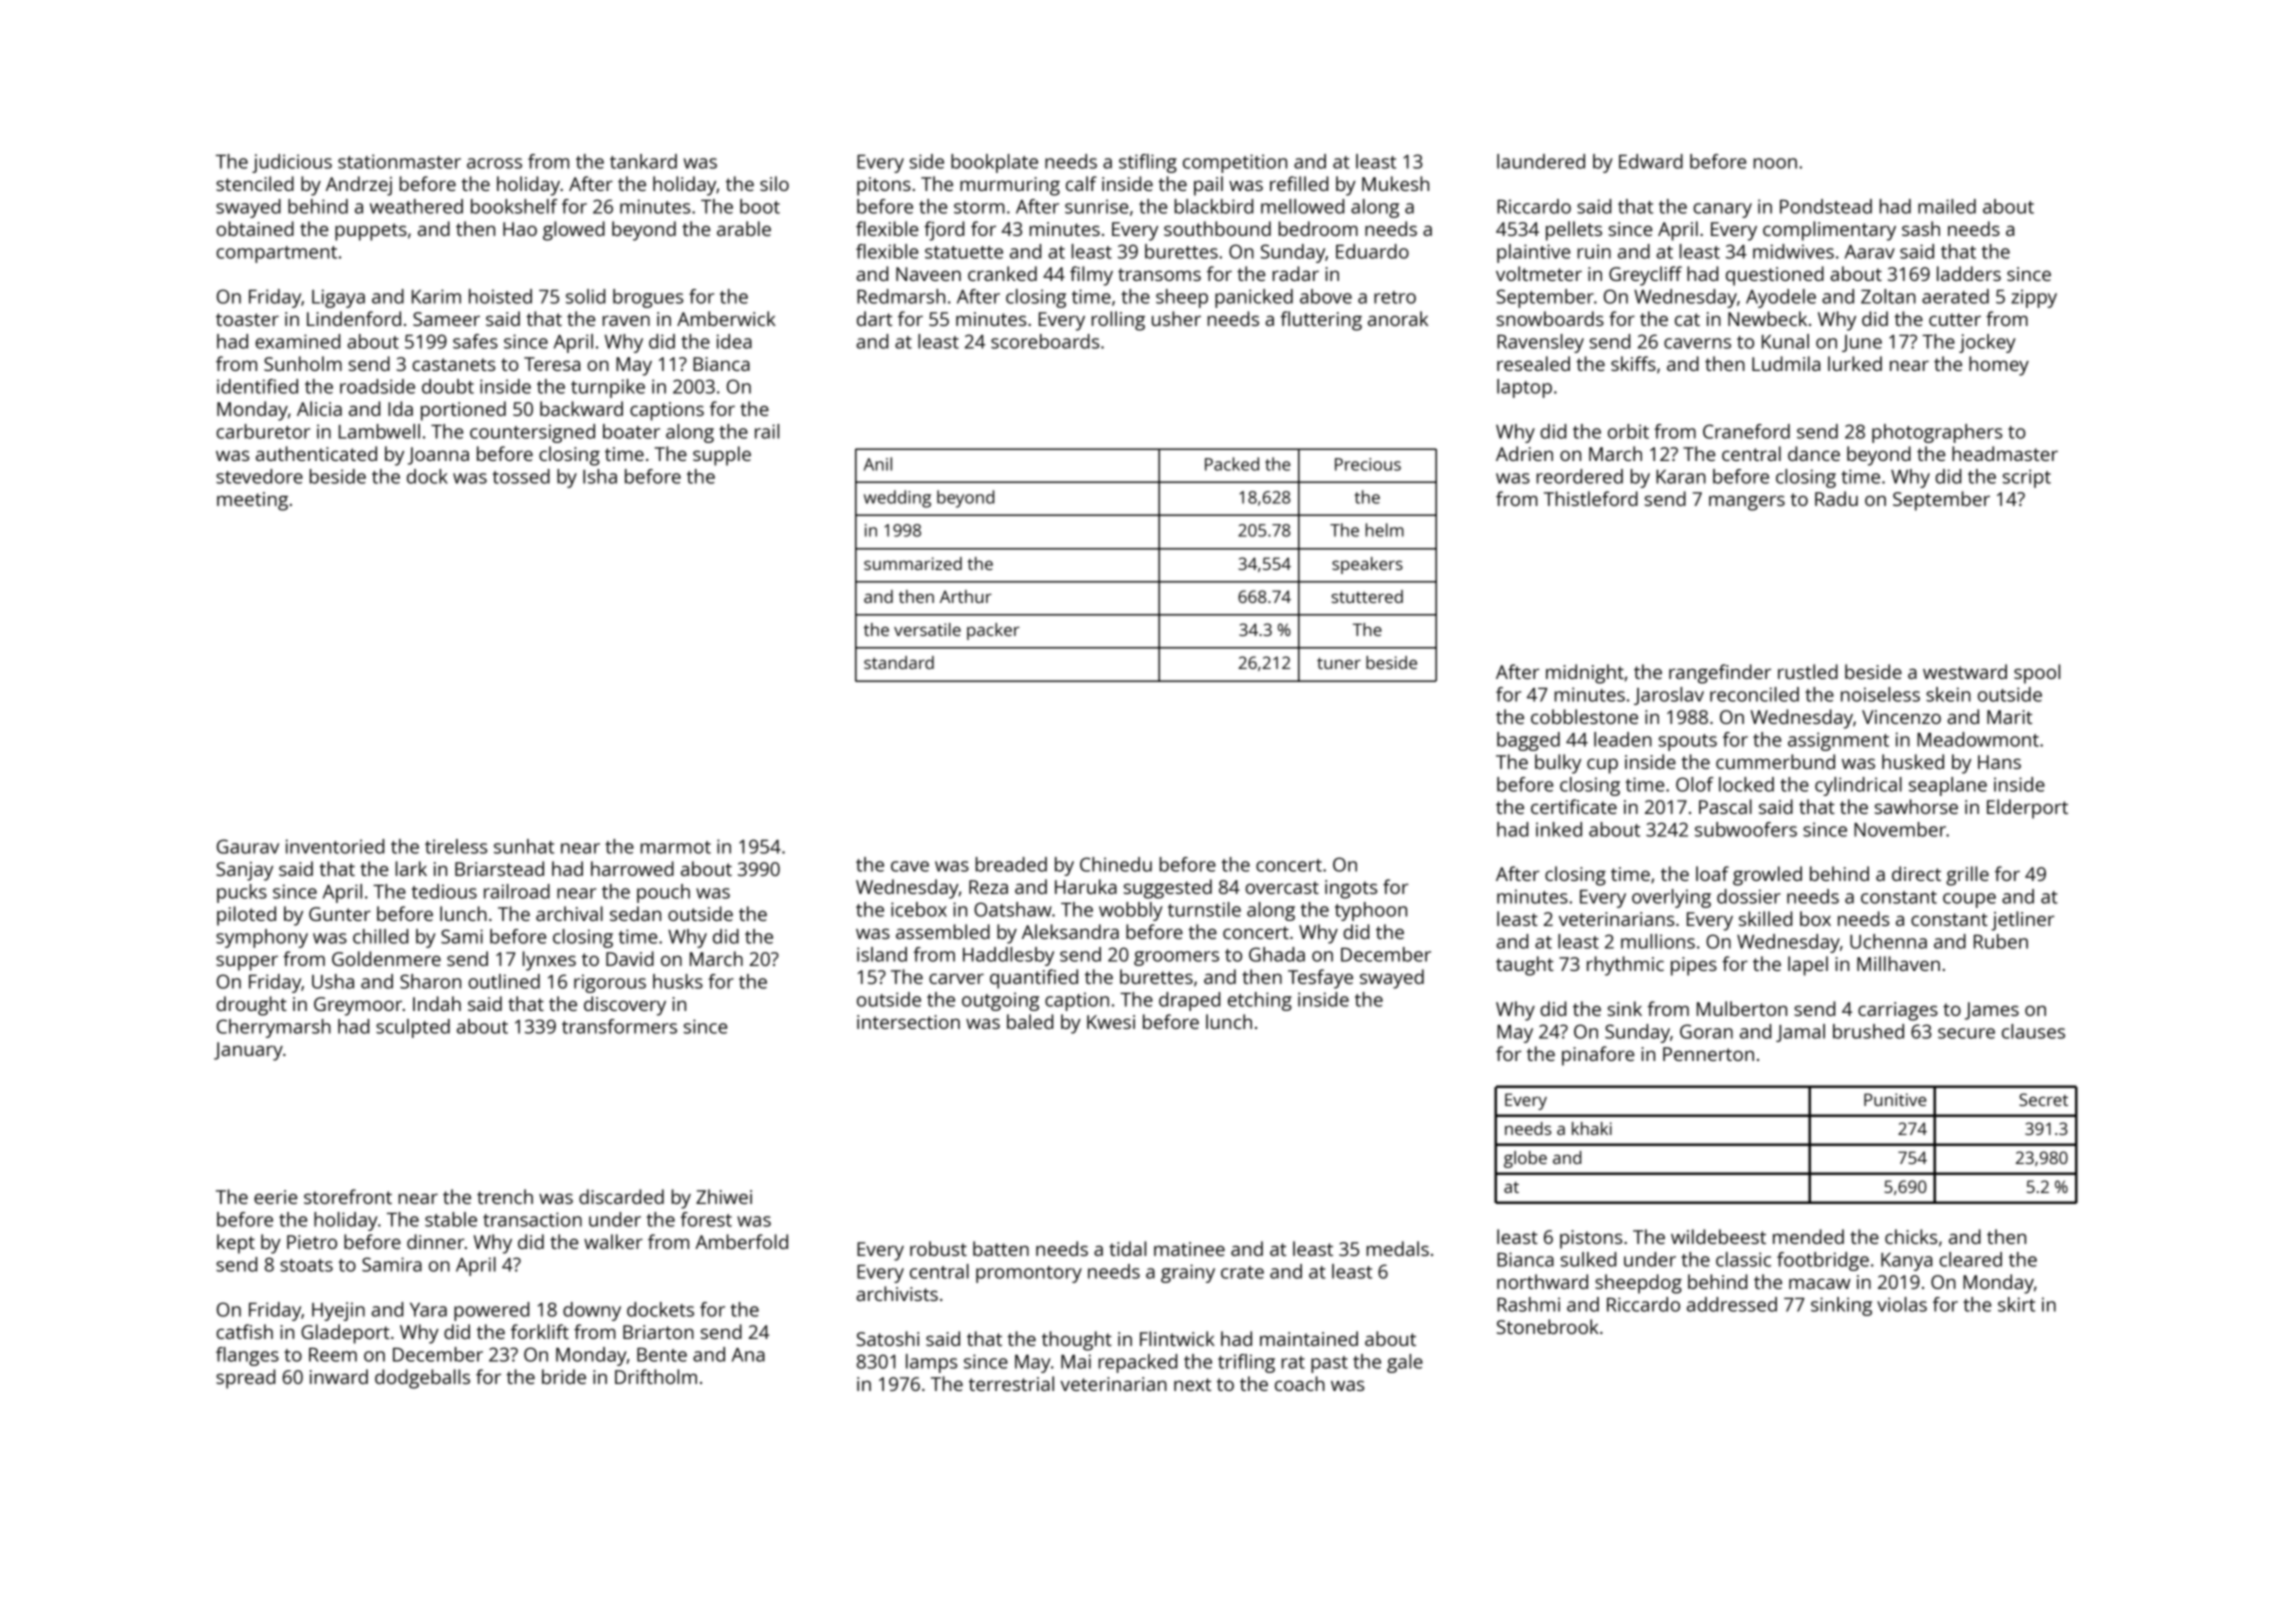 The width and height of the screenshot is (2292, 1620). Describe the element at coordinates (878, 464) in the screenshot. I see `Anil` at that location.
